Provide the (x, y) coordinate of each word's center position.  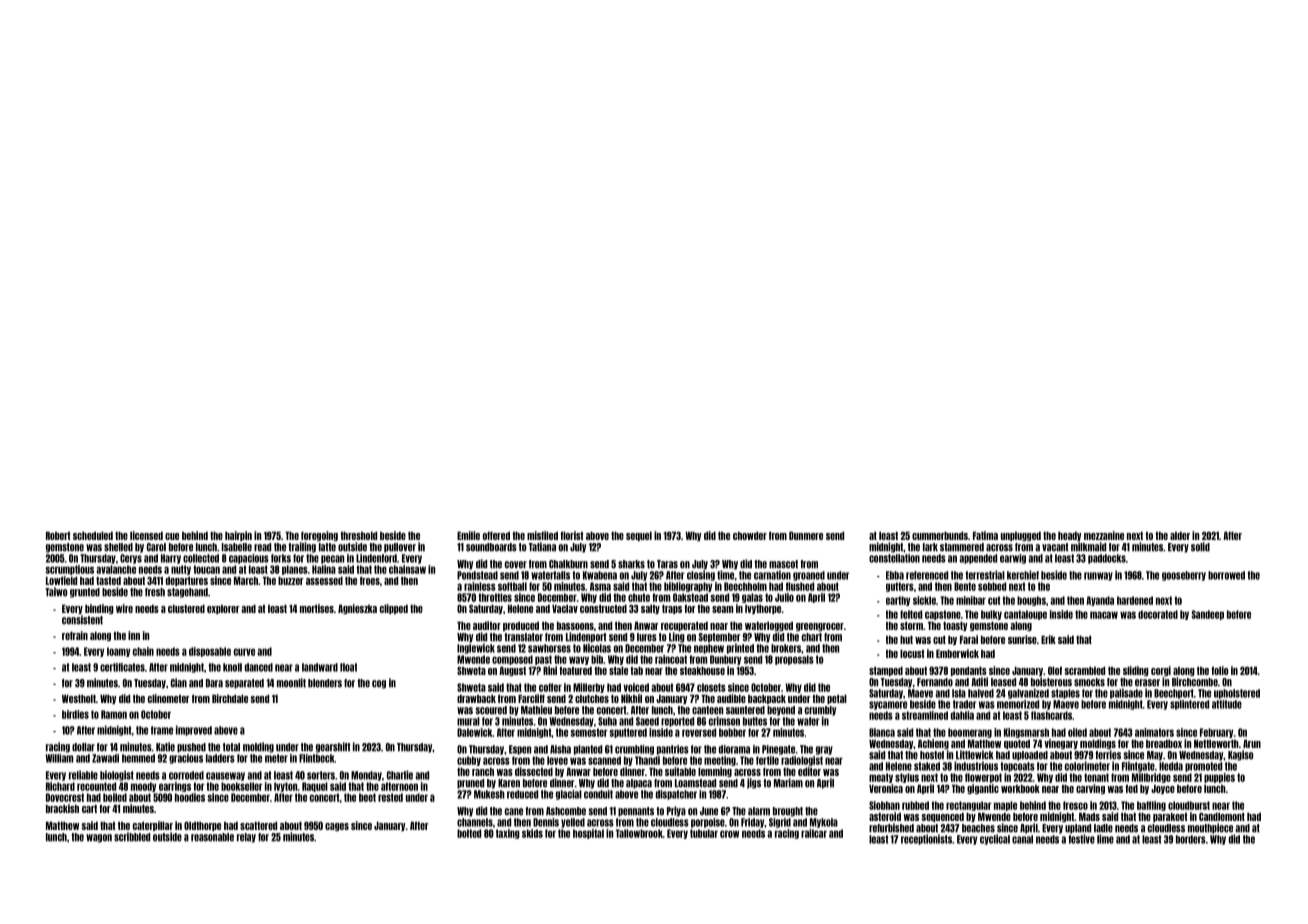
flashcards (1051, 715)
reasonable (212, 837)
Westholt (79, 698)
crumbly (820, 711)
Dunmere (806, 535)
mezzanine (1104, 535)
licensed (146, 535)
